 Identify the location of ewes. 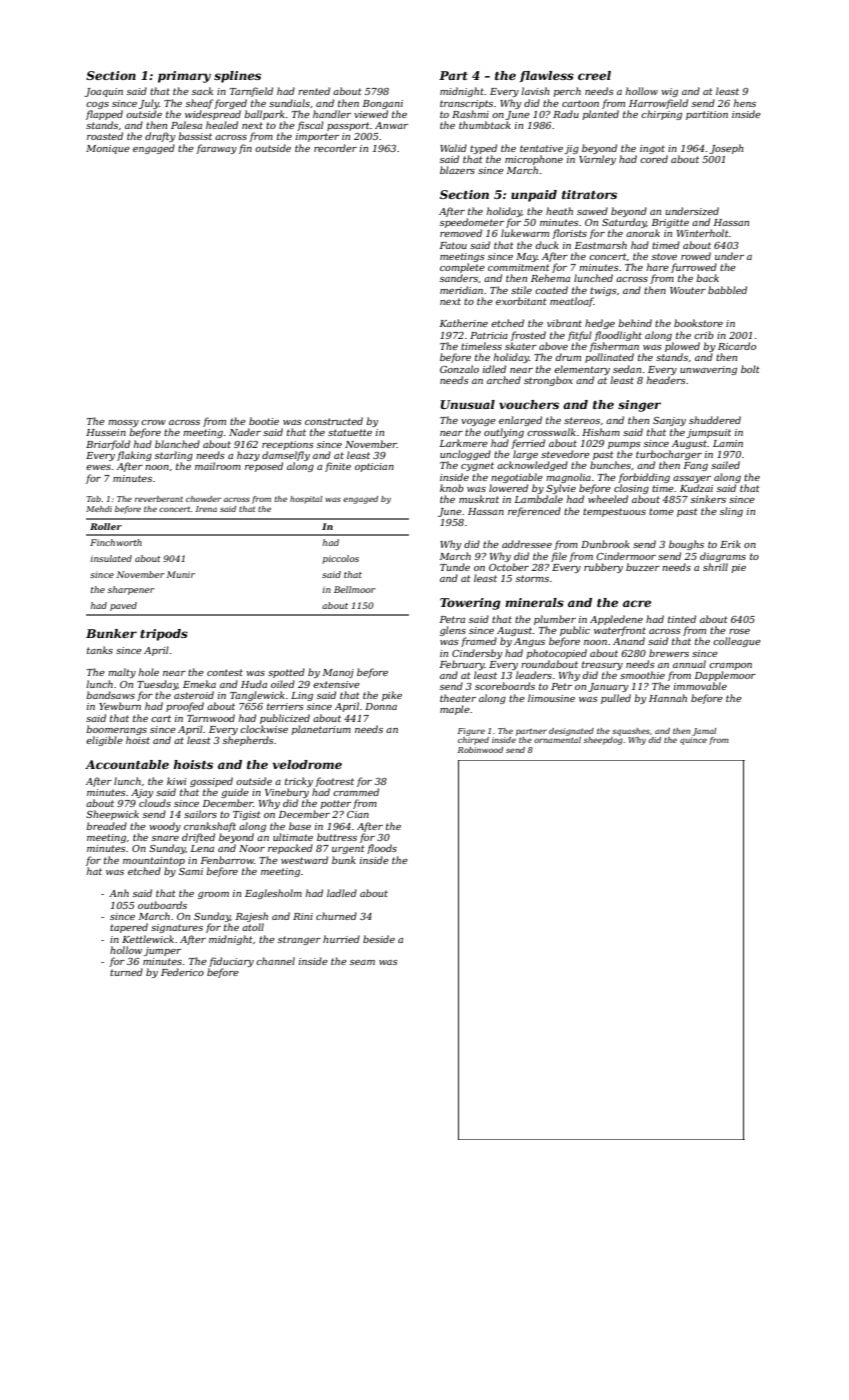
(98, 467).
